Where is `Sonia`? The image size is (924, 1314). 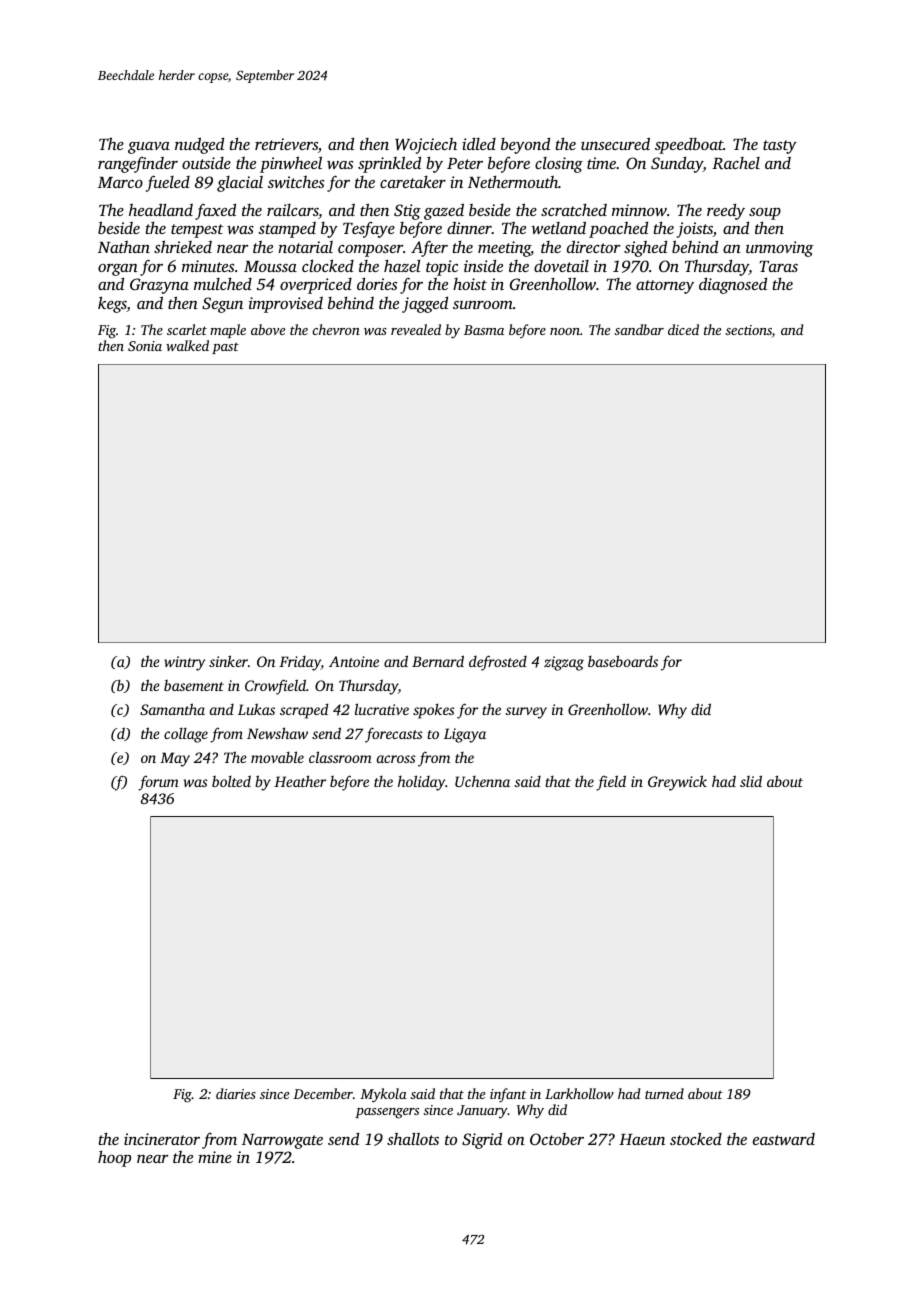 Sonia is located at coordinates (145, 346).
